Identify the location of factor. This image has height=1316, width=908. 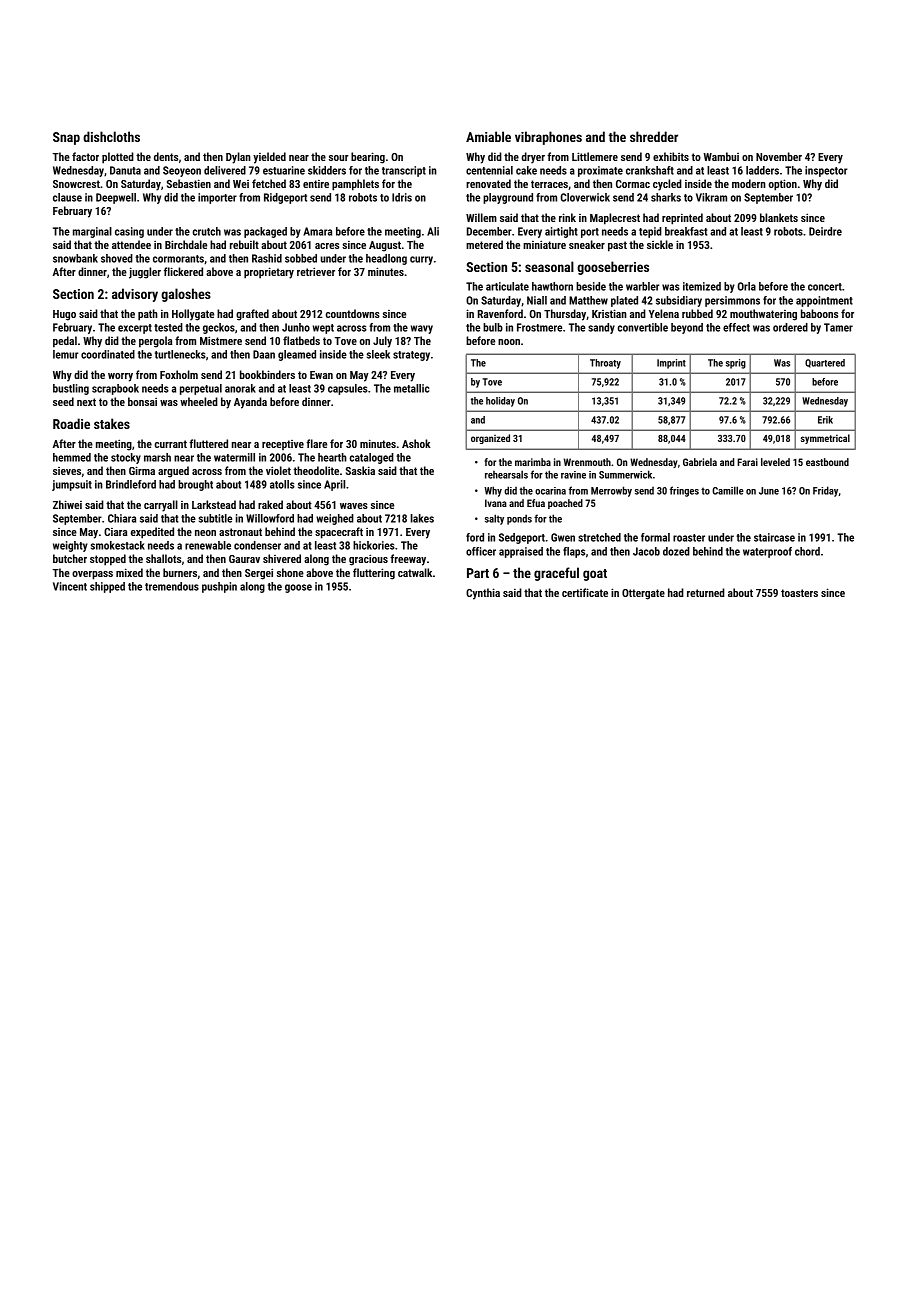
(85, 156).
